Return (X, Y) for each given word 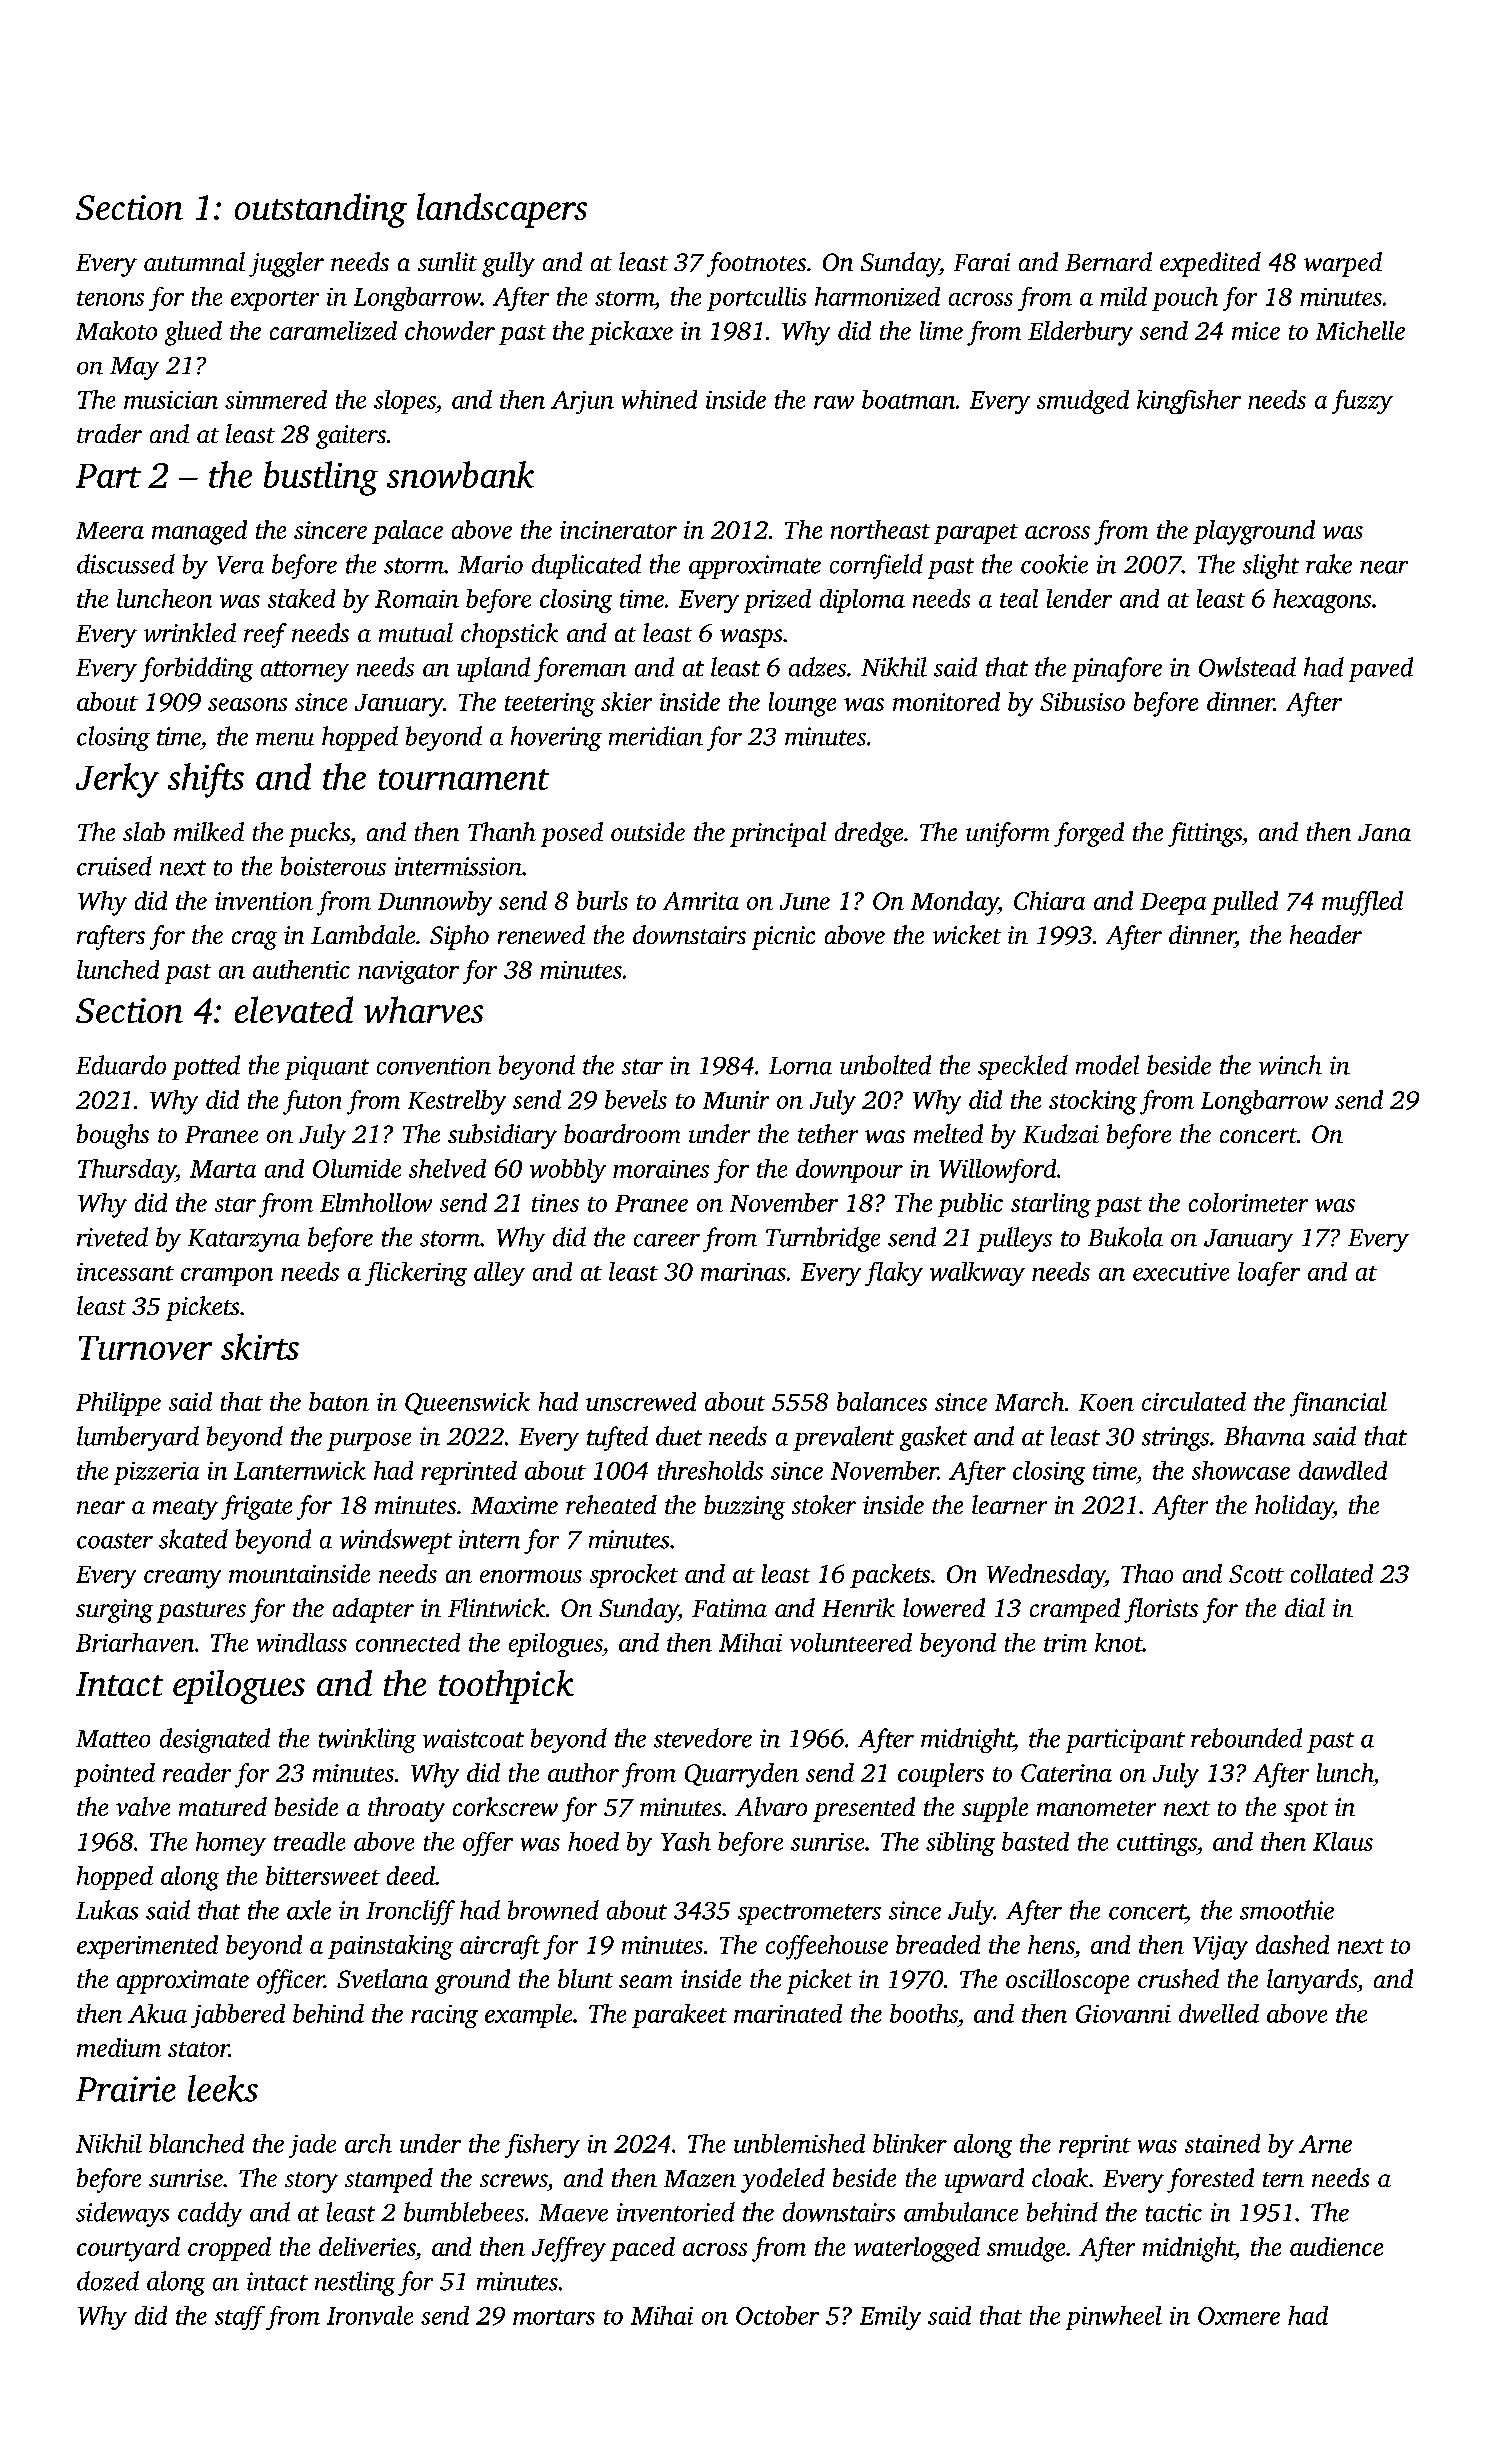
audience (1336, 2246)
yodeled (783, 2180)
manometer (1096, 1808)
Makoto (116, 330)
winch (1290, 1065)
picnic (783, 938)
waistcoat (473, 1738)
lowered (944, 1607)
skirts (260, 1346)
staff (240, 2318)
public (970, 1205)
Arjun (582, 402)
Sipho (459, 937)
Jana (1384, 832)
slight (1271, 566)
